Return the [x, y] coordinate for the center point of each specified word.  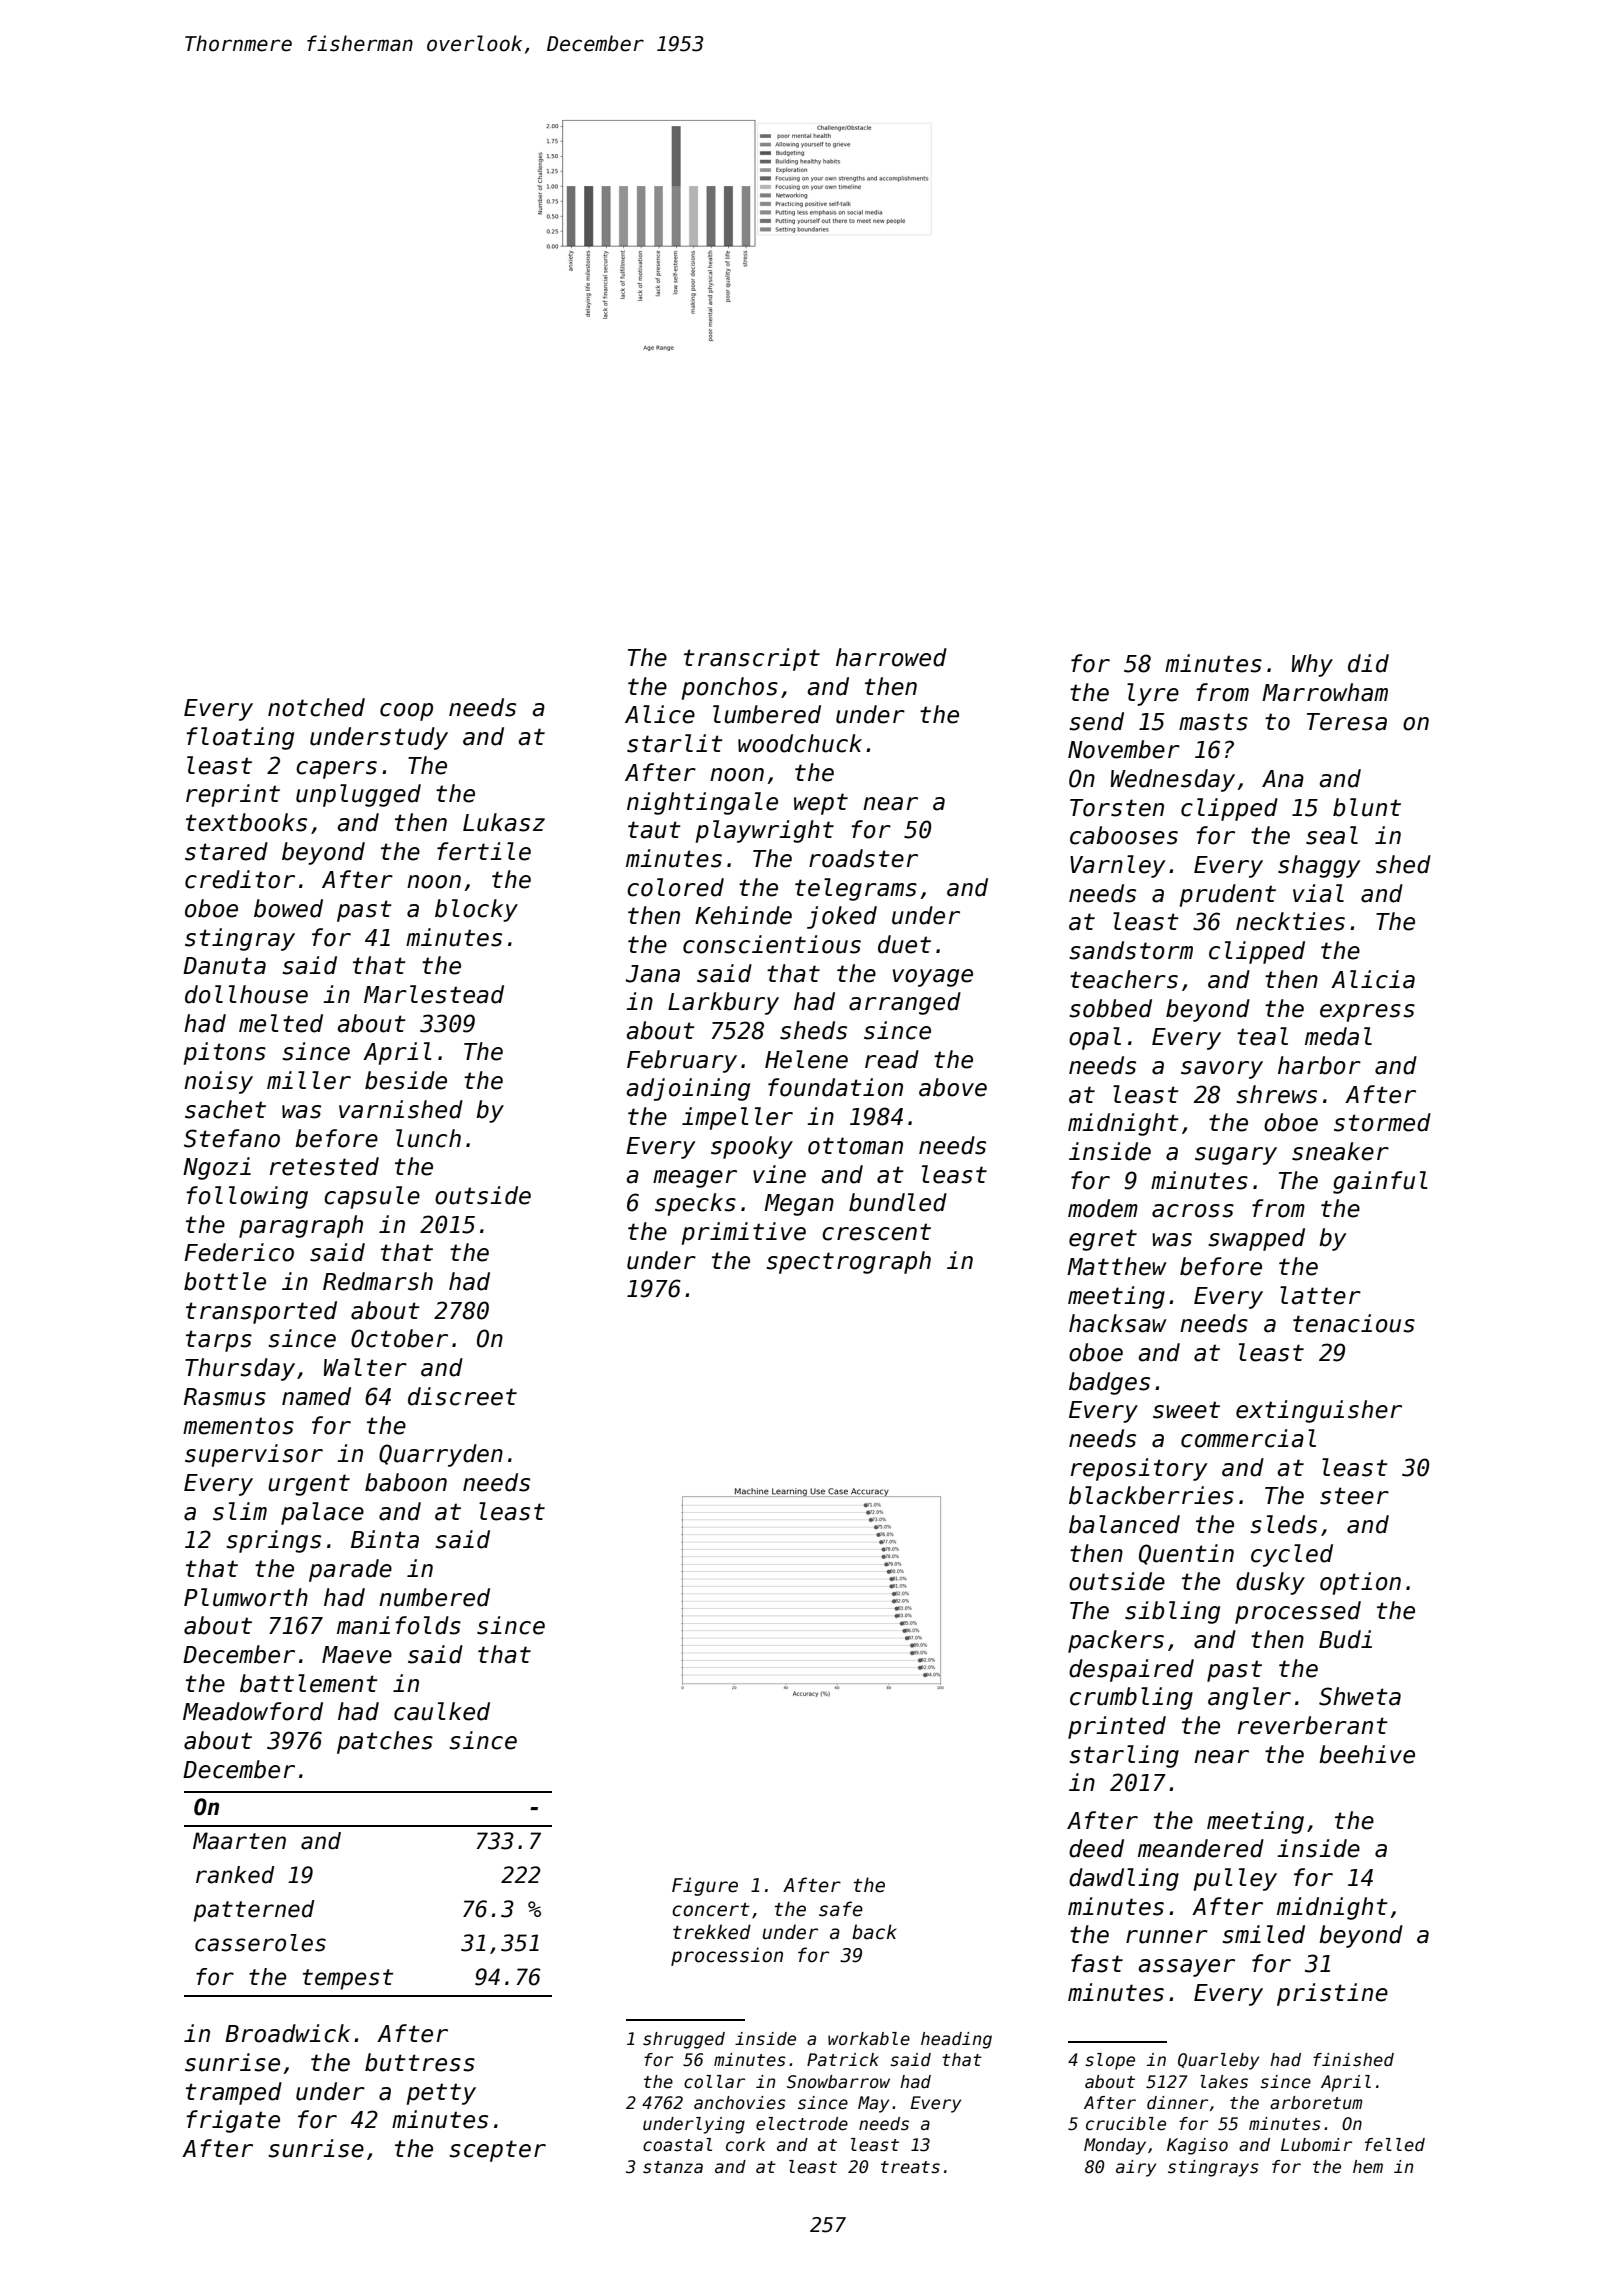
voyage [933, 978]
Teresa [1347, 722]
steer [1354, 1496]
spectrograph [848, 1262]
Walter [365, 1367]
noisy [218, 1082]
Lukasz [504, 822]
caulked [442, 1711]
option [1360, 1583]
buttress [420, 2062]
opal [1095, 1038]
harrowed [891, 657]
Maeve [357, 1655]
